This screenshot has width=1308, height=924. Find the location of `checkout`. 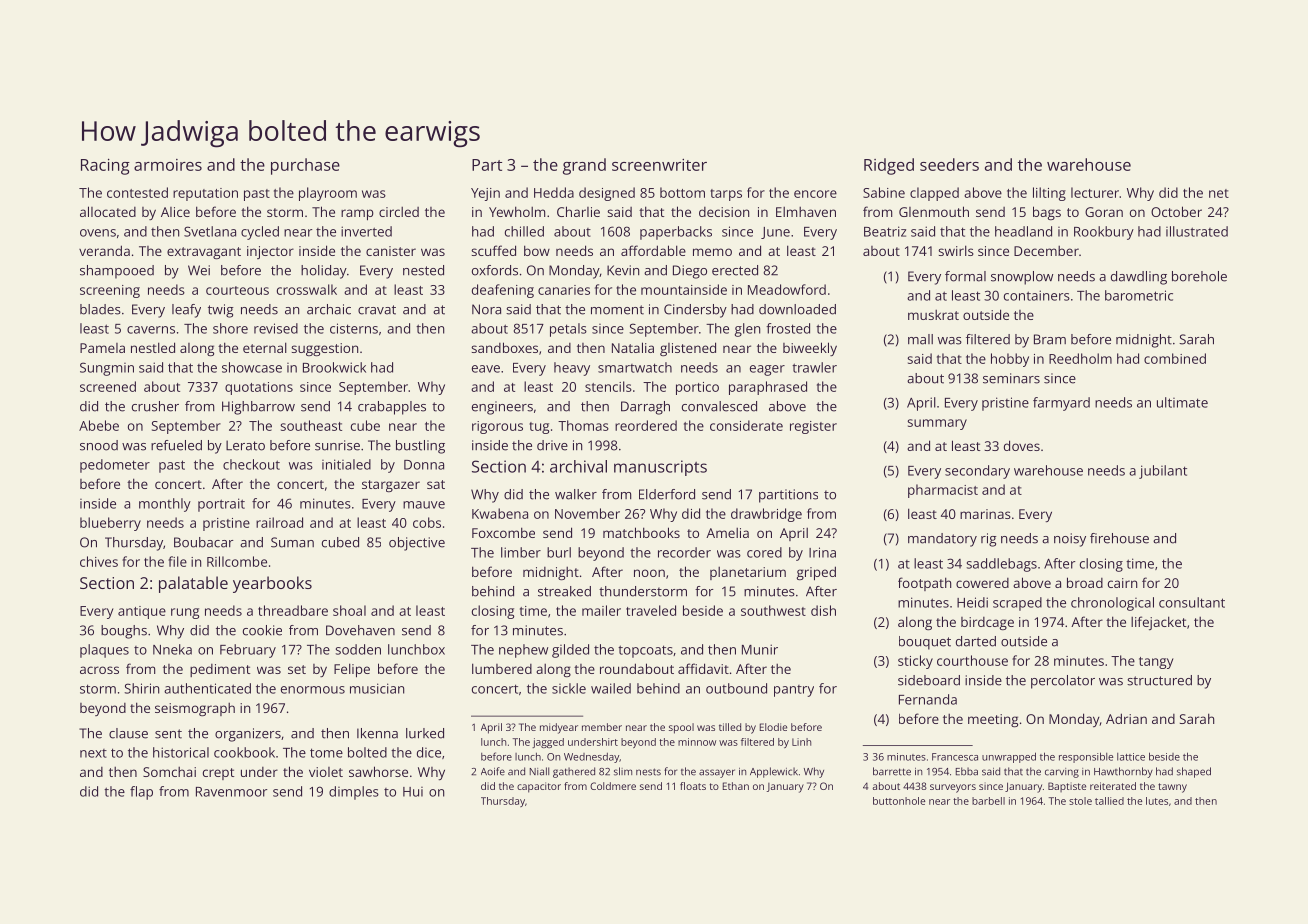

checkout is located at coordinates (251, 464).
